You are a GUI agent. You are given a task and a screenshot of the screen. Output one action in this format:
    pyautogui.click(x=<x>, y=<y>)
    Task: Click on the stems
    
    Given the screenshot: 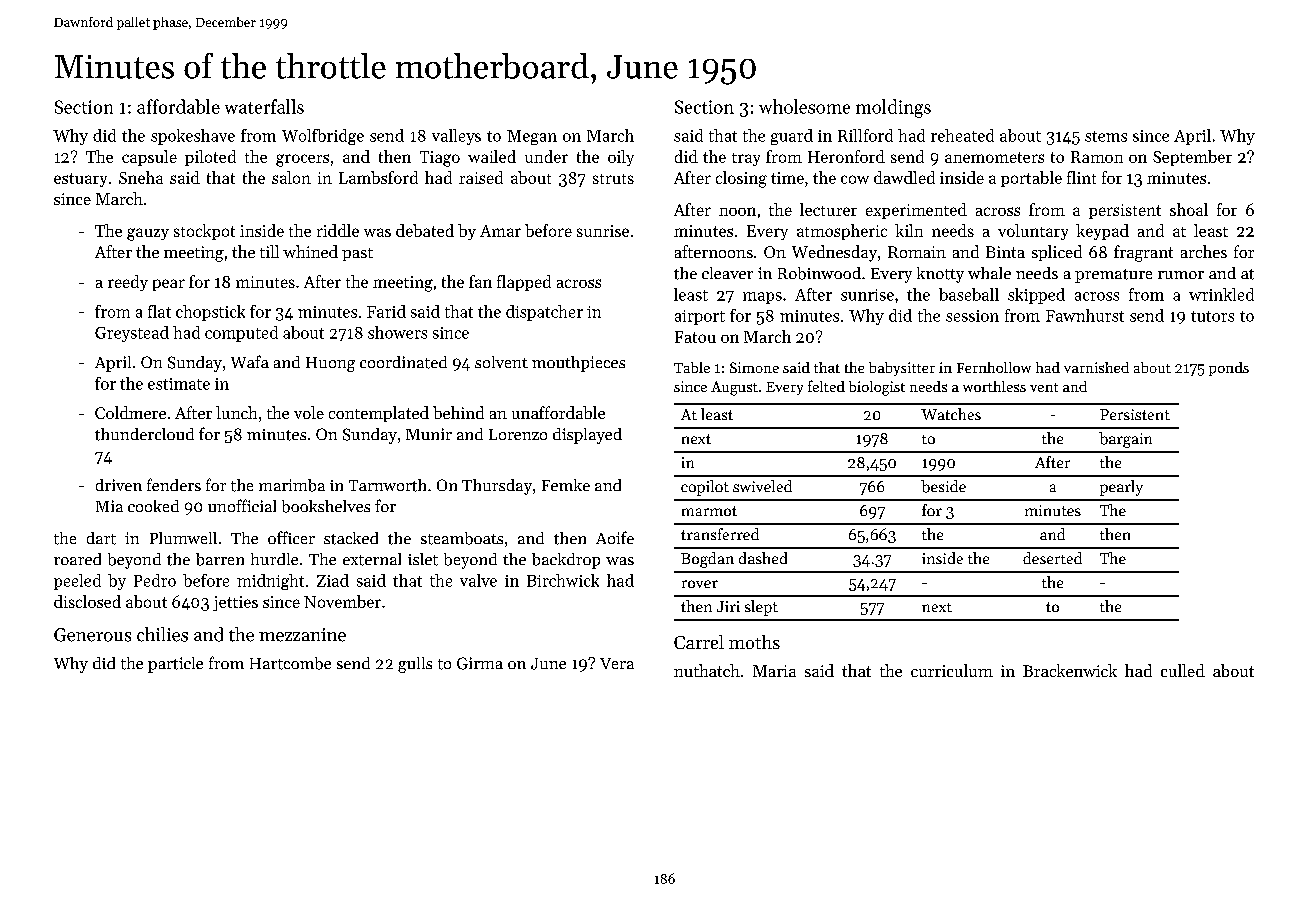 What is the action you would take?
    pyautogui.click(x=1106, y=136)
